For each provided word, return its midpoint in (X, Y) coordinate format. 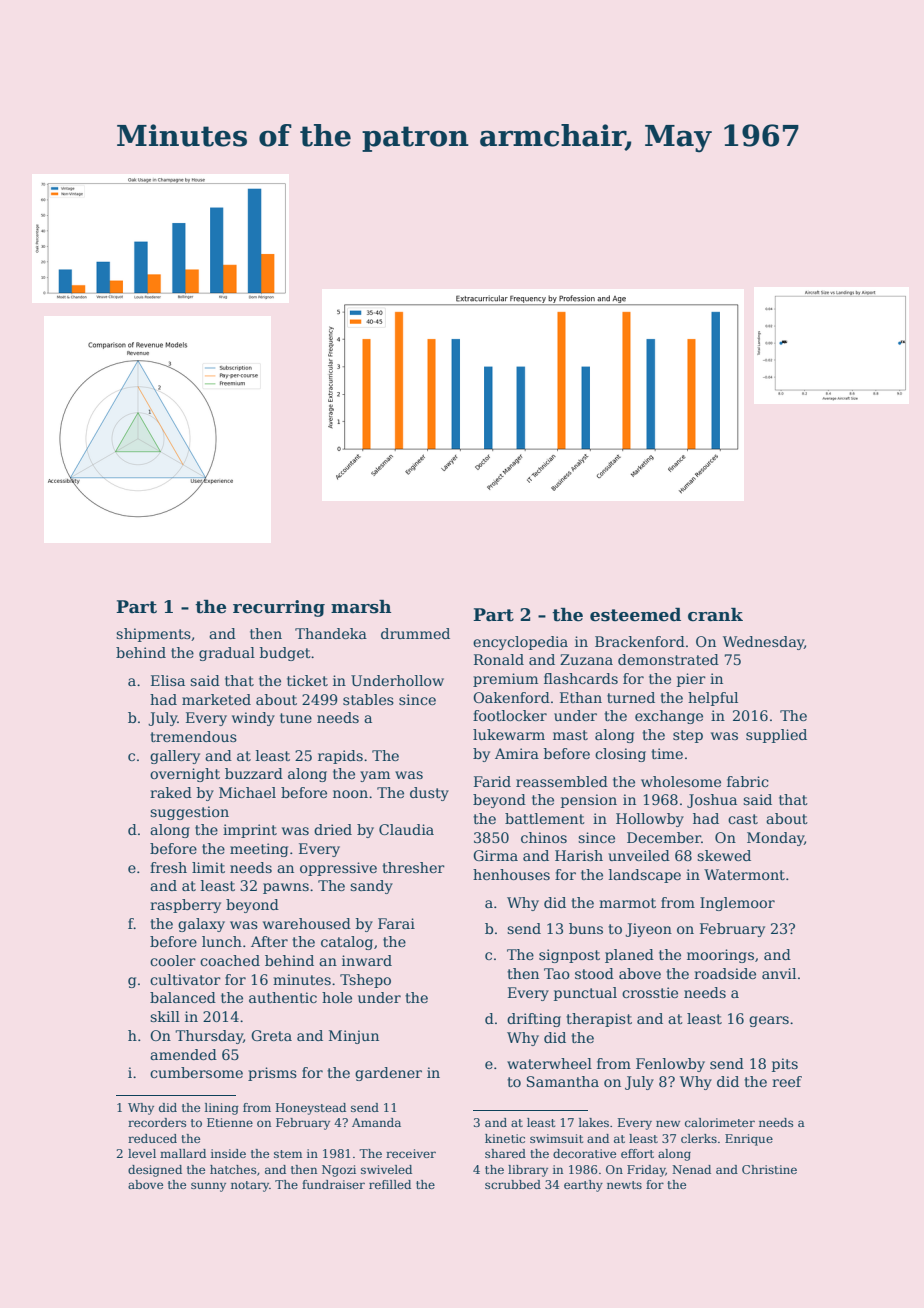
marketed (216, 699)
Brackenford (640, 641)
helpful (713, 699)
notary (250, 1186)
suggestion (189, 813)
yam (375, 776)
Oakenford (511, 697)
